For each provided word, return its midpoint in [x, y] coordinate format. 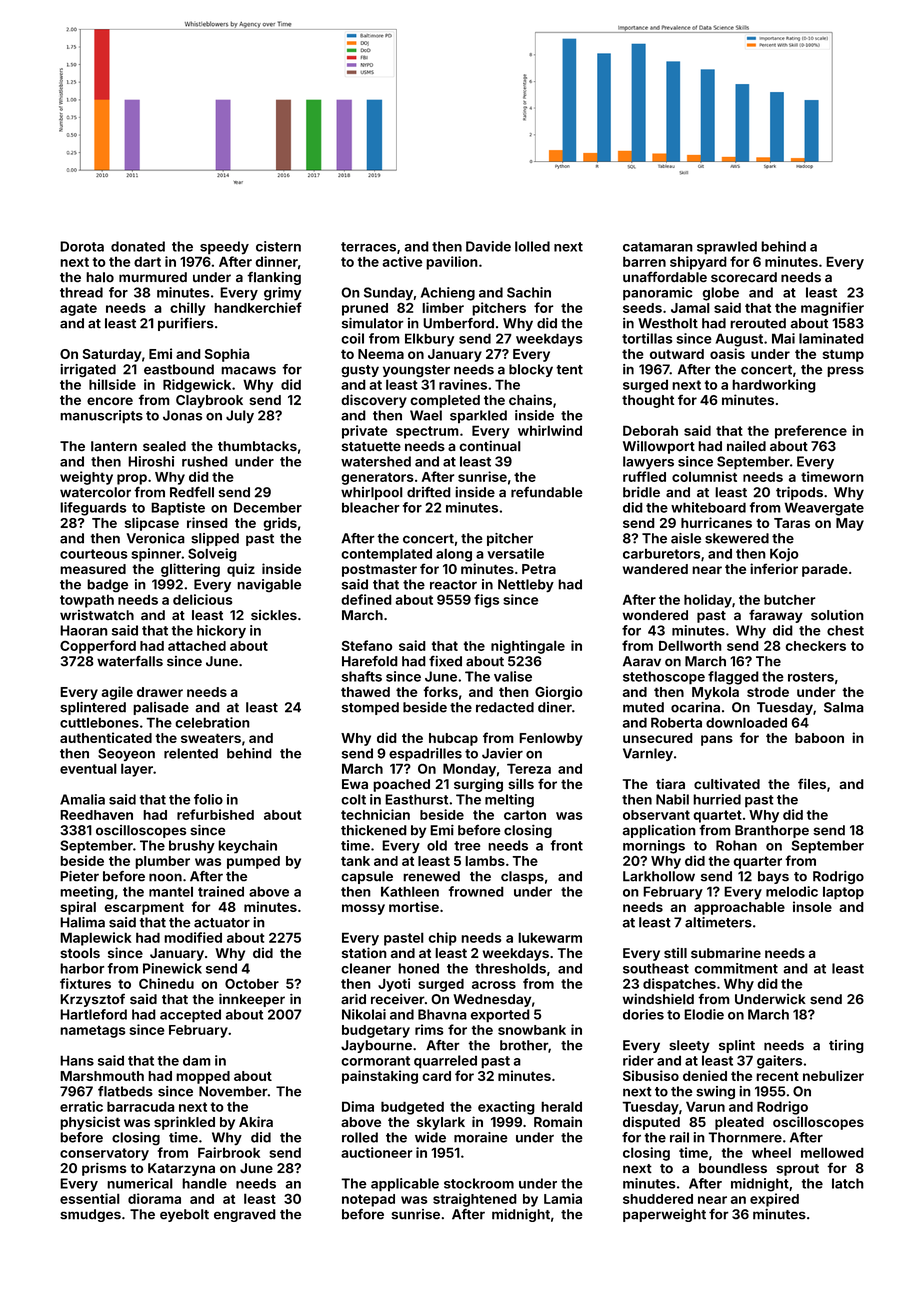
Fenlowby [551, 739]
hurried [717, 799]
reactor [453, 585]
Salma [844, 707]
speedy [224, 248]
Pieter [79, 876]
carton [525, 815]
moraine [481, 1137]
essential [90, 1198]
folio [208, 799]
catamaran [658, 247]
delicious [203, 599]
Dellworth [690, 645]
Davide [488, 246]
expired [774, 1200]
